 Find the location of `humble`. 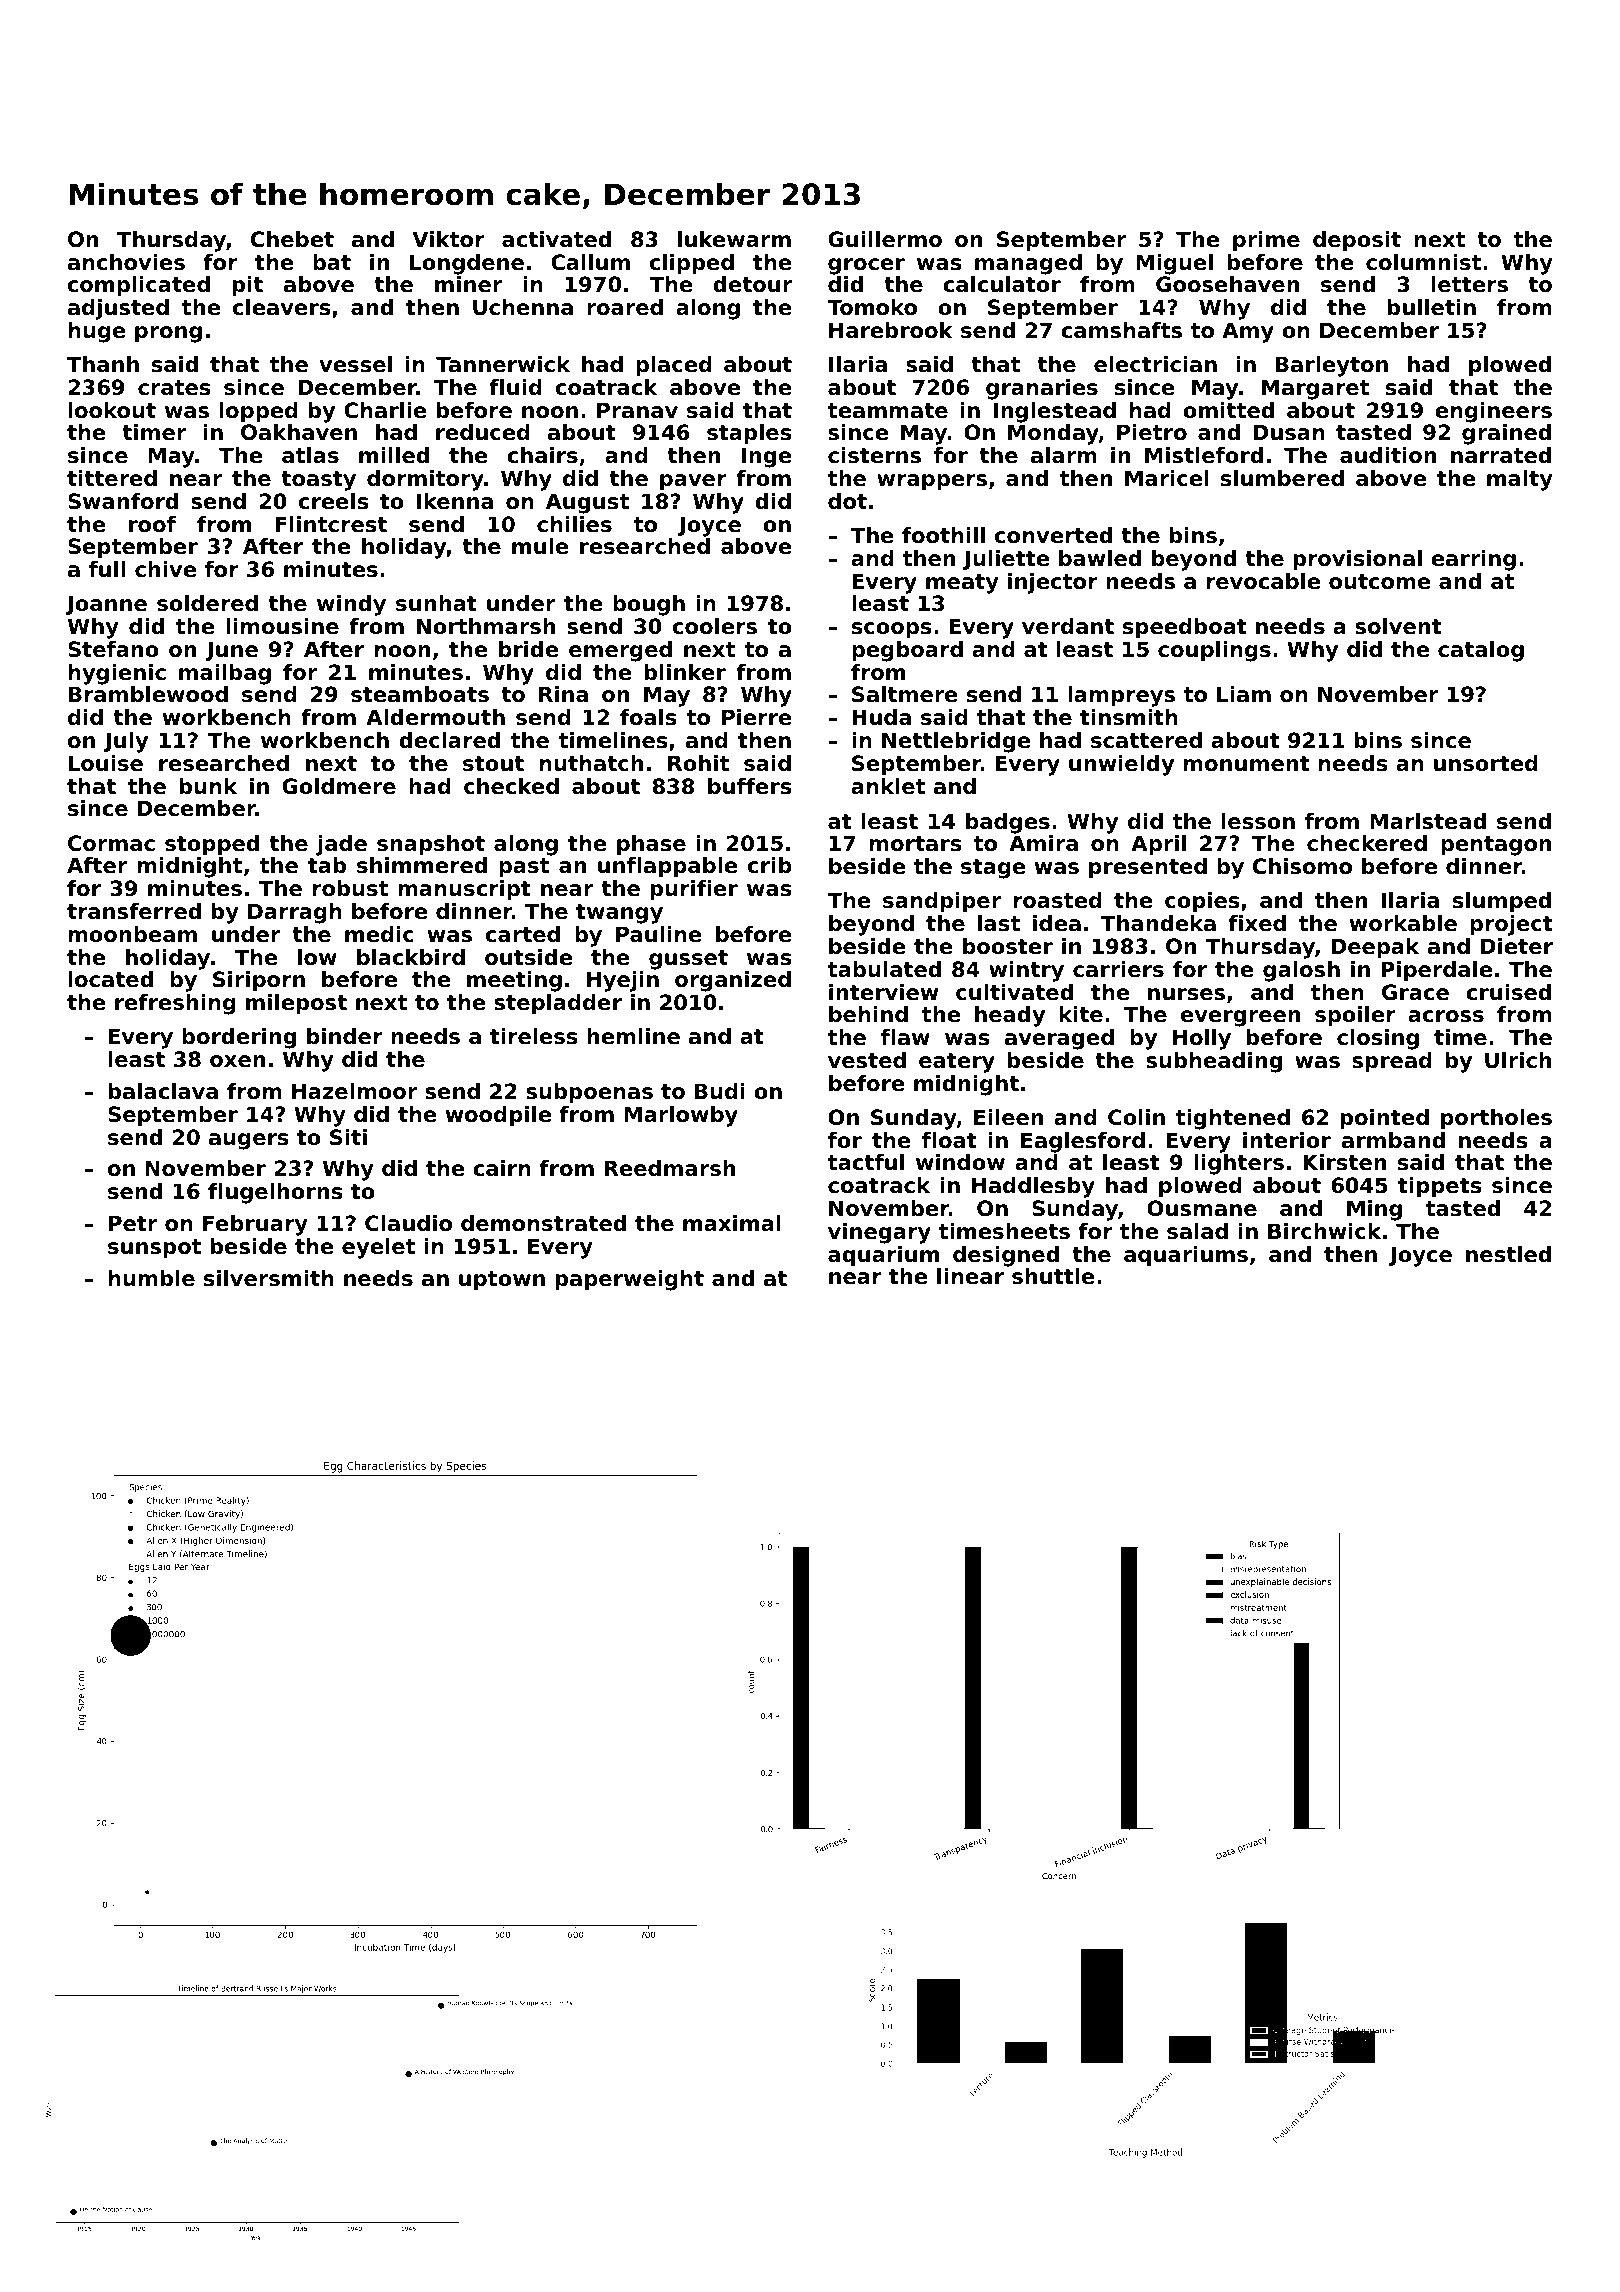

humble is located at coordinates (152, 1278).
